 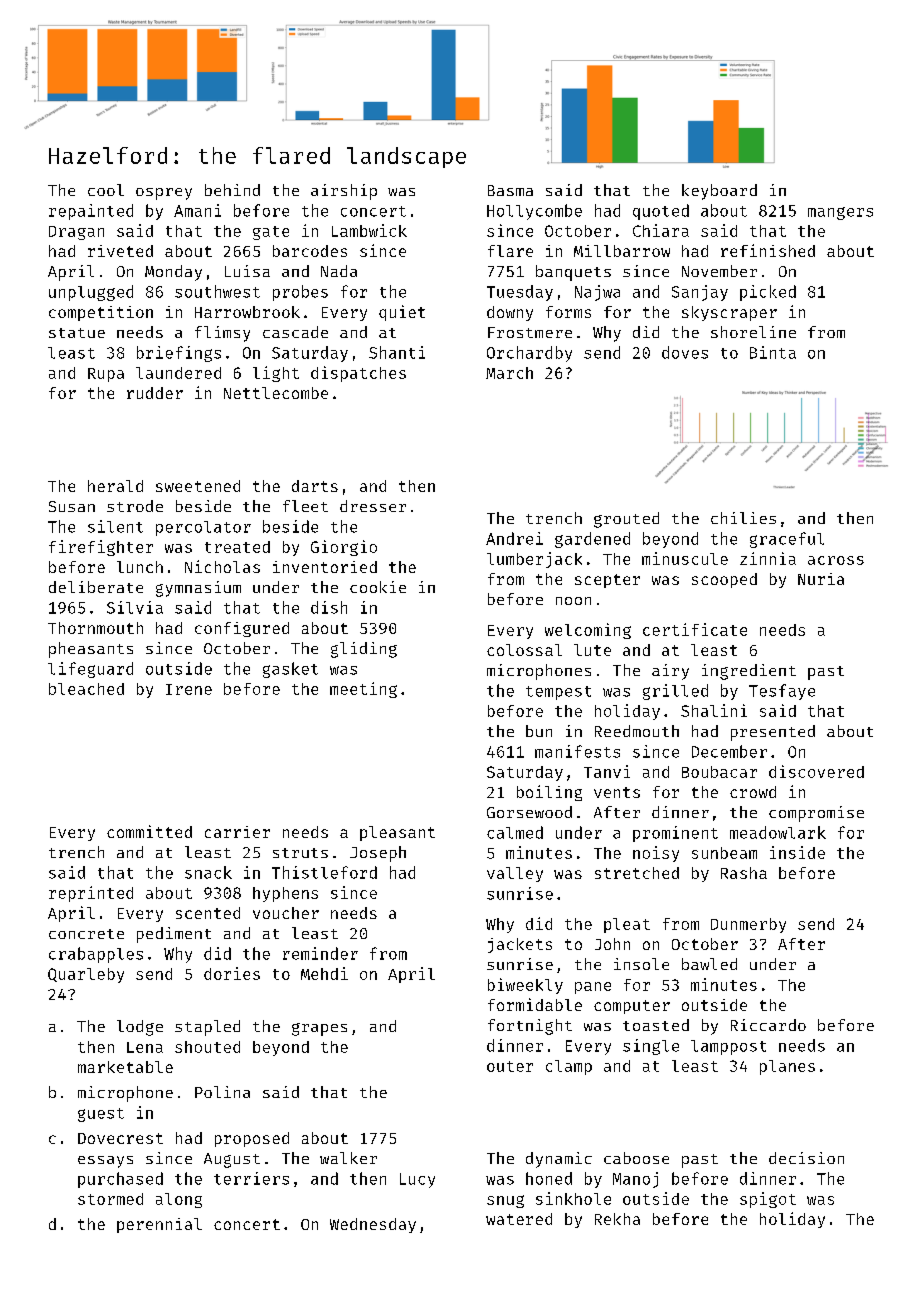 What do you see at coordinates (125, 1067) in the screenshot?
I see `marketable` at bounding box center [125, 1067].
